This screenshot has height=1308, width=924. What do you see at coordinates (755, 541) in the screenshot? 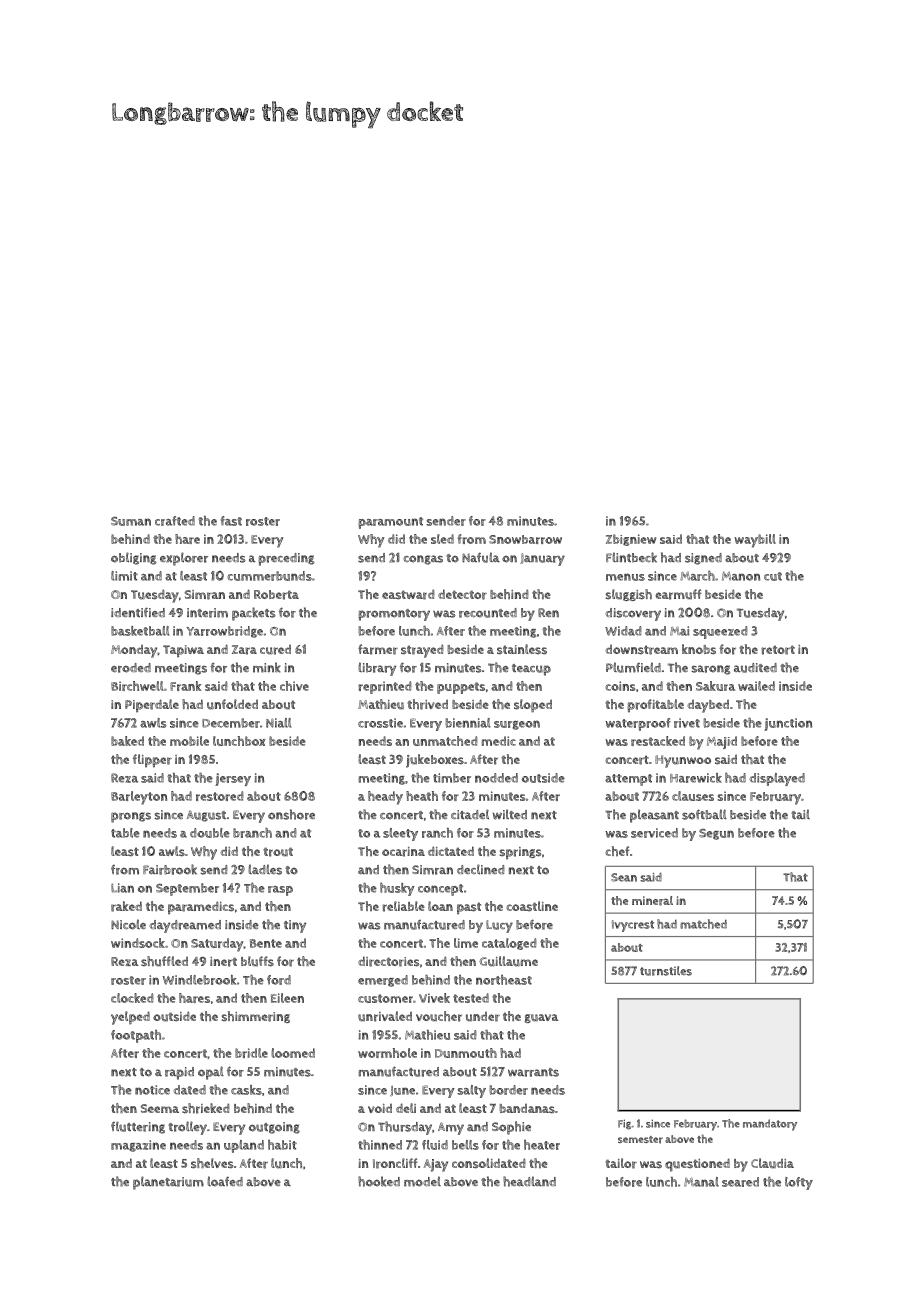
I see `waybill` at bounding box center [755, 541].
